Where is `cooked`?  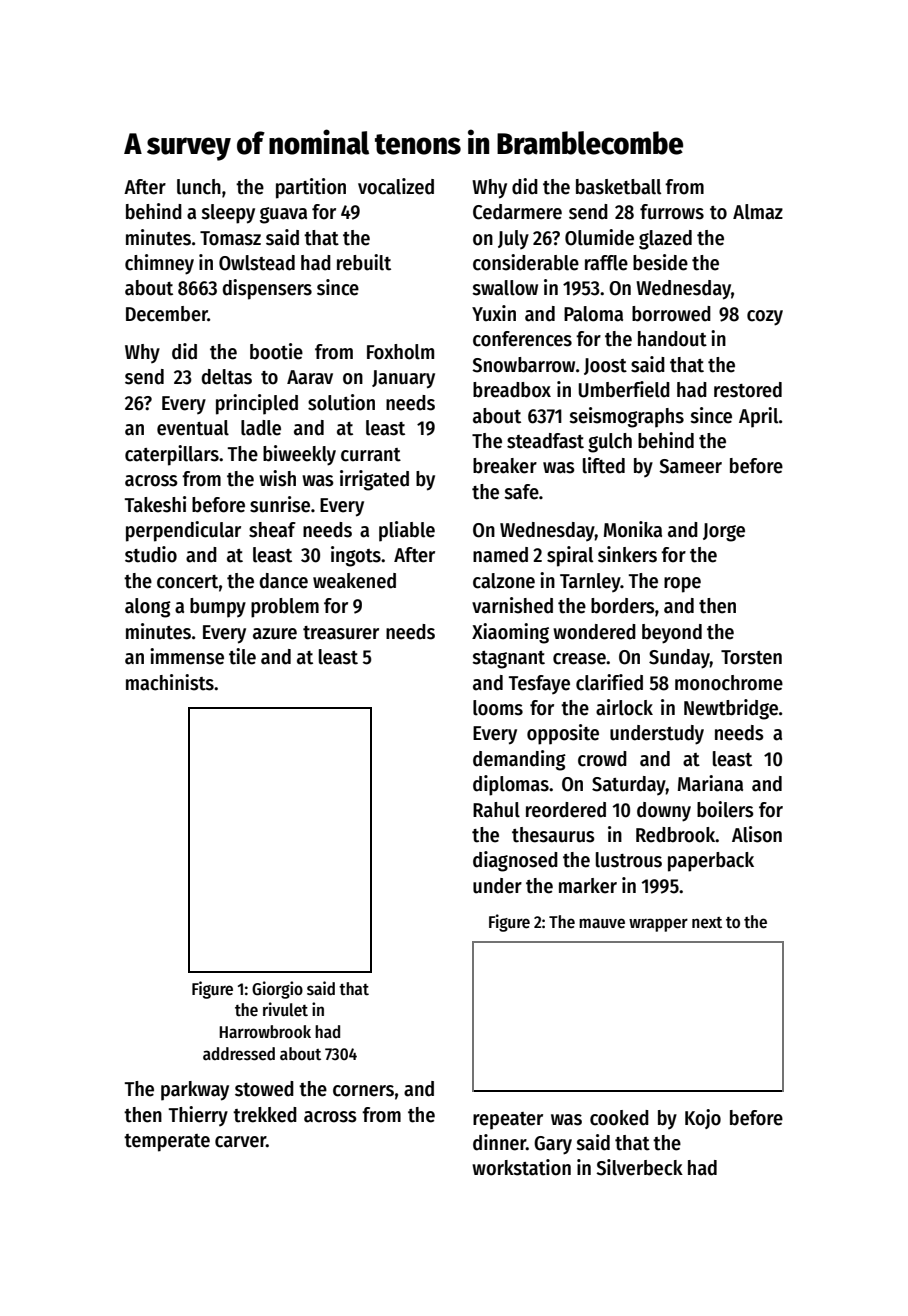
cooked is located at coordinates (619, 1118).
